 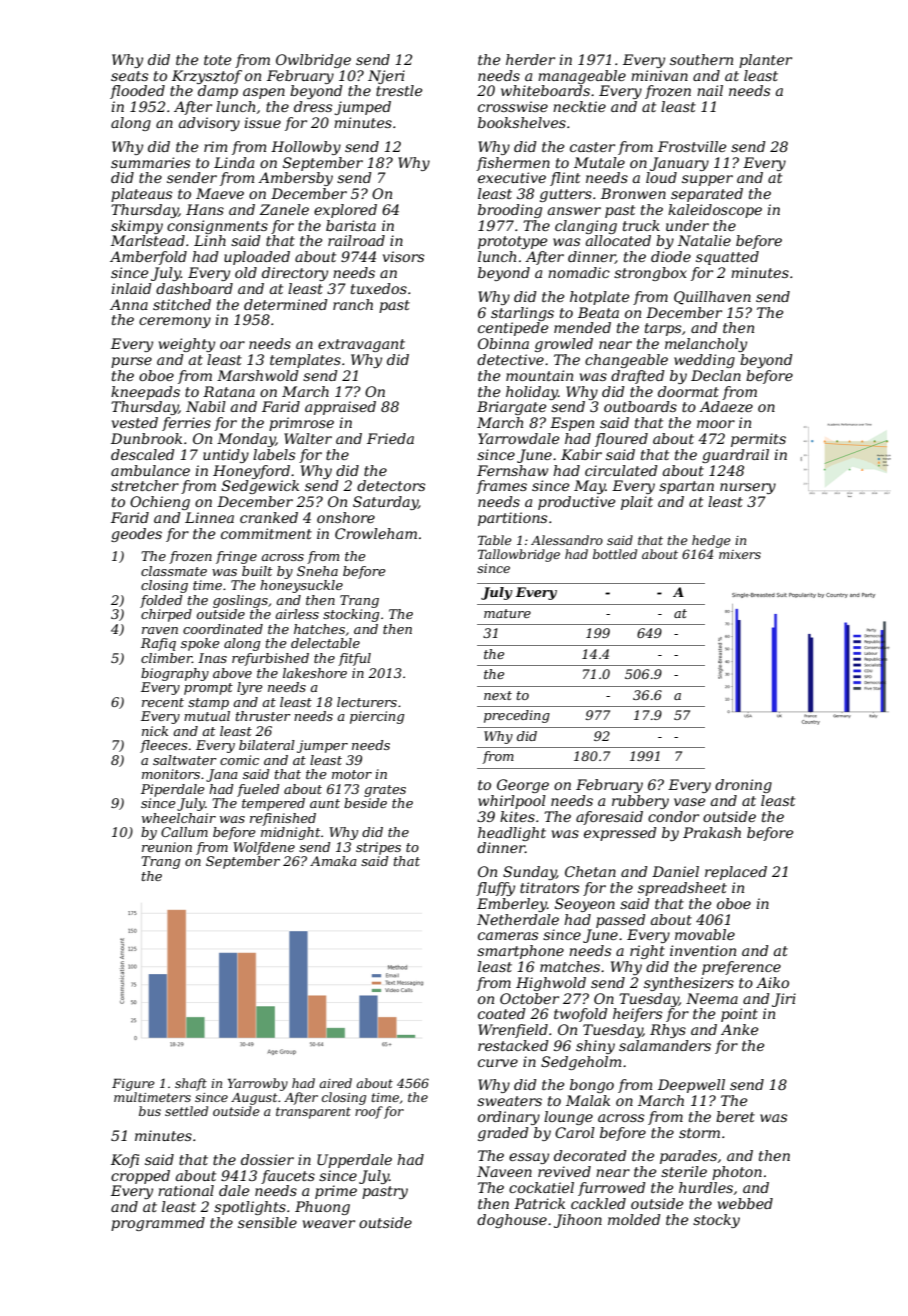 I want to click on herder, so click(x=530, y=59).
